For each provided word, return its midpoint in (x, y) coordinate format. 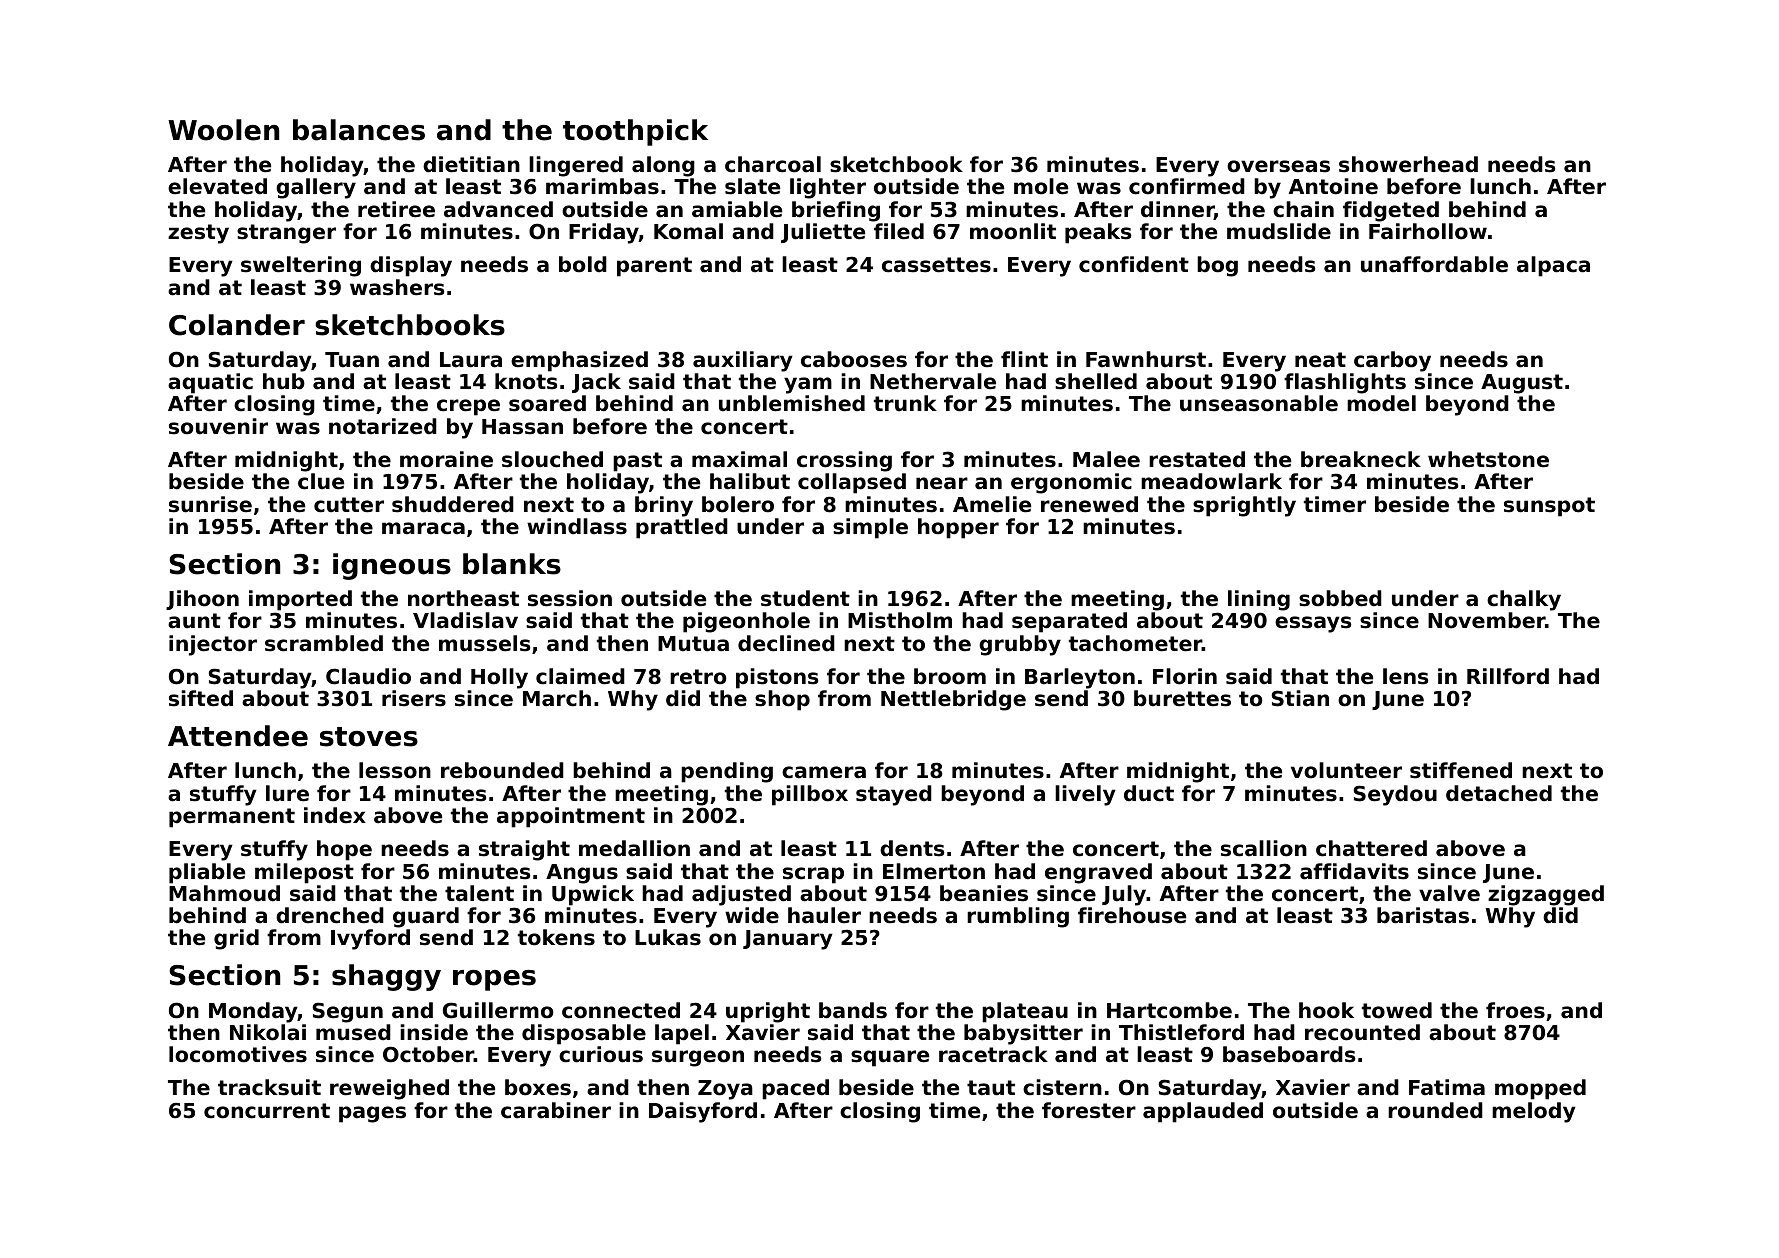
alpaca (1553, 266)
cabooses (854, 359)
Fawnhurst (1146, 359)
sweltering (301, 266)
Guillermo (498, 1010)
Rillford (1508, 676)
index (335, 815)
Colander (237, 325)
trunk (905, 403)
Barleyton (1080, 678)
